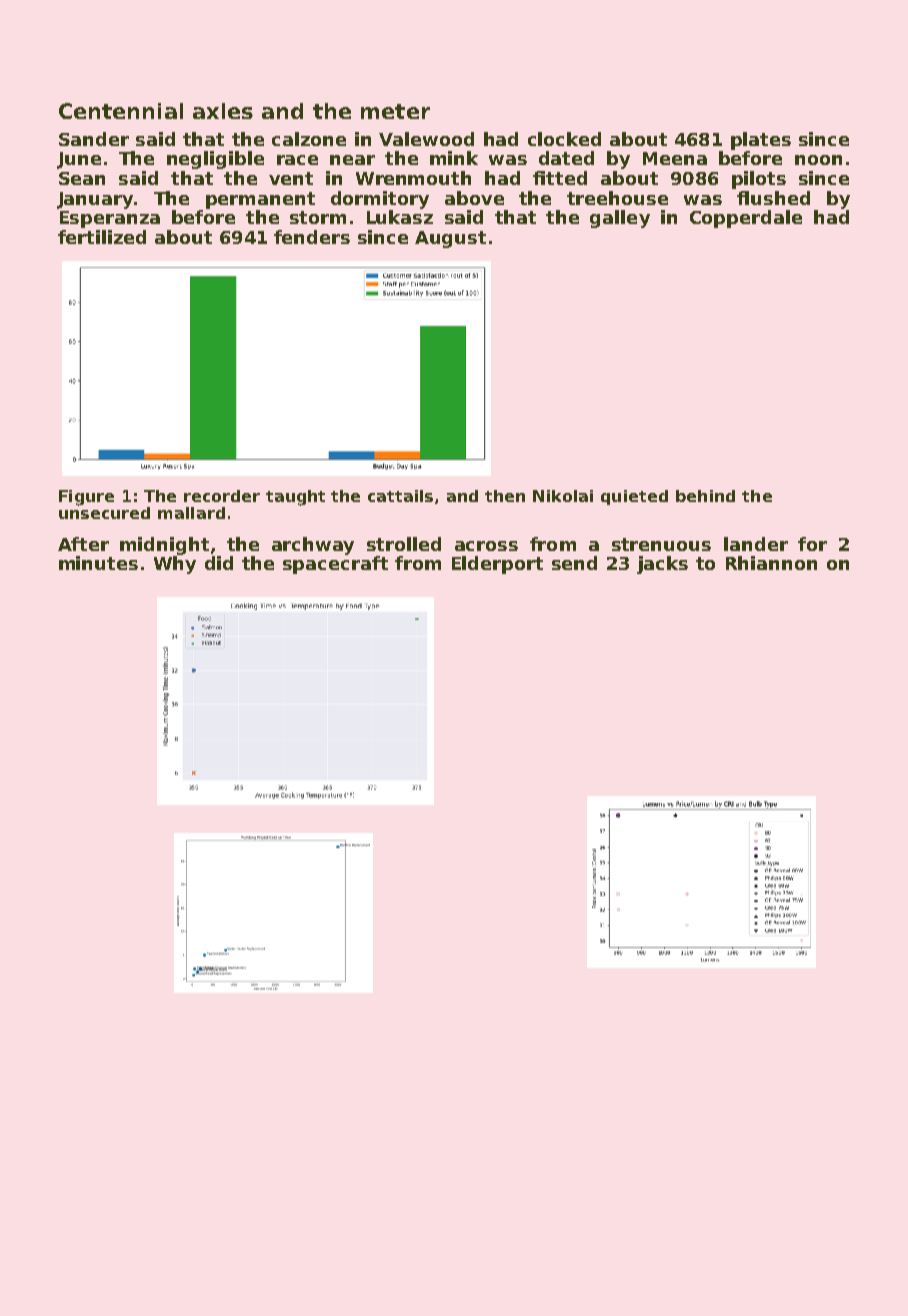 The width and height of the image is (908, 1316). What do you see at coordinates (222, 496) in the image?
I see `recorder` at bounding box center [222, 496].
